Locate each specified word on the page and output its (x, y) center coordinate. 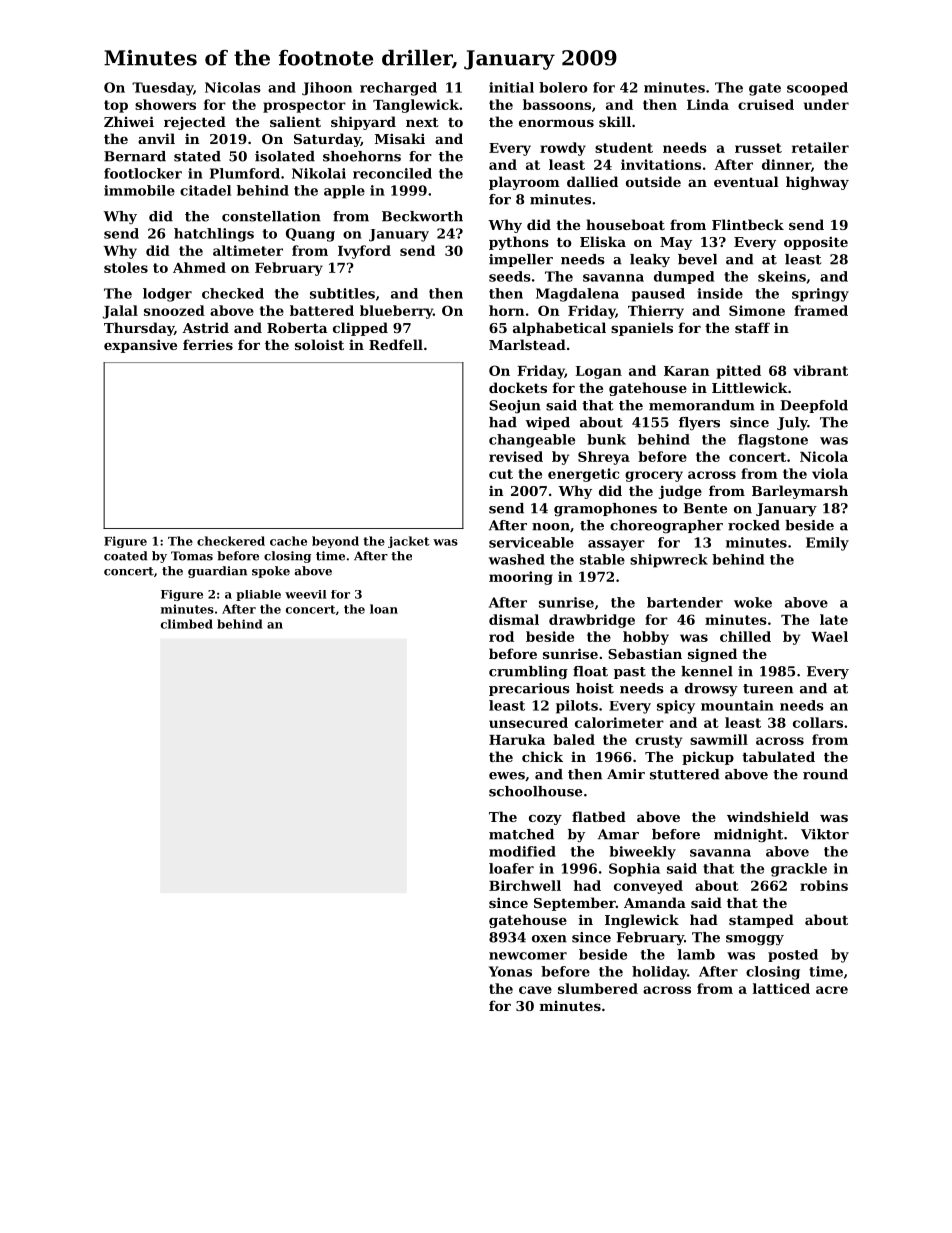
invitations (661, 164)
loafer (511, 868)
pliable (258, 595)
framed (821, 310)
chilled (745, 636)
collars (818, 722)
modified (522, 851)
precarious (529, 689)
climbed (187, 624)
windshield (768, 816)
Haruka (517, 739)
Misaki (400, 138)
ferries (208, 344)
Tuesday (162, 89)
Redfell (396, 344)
